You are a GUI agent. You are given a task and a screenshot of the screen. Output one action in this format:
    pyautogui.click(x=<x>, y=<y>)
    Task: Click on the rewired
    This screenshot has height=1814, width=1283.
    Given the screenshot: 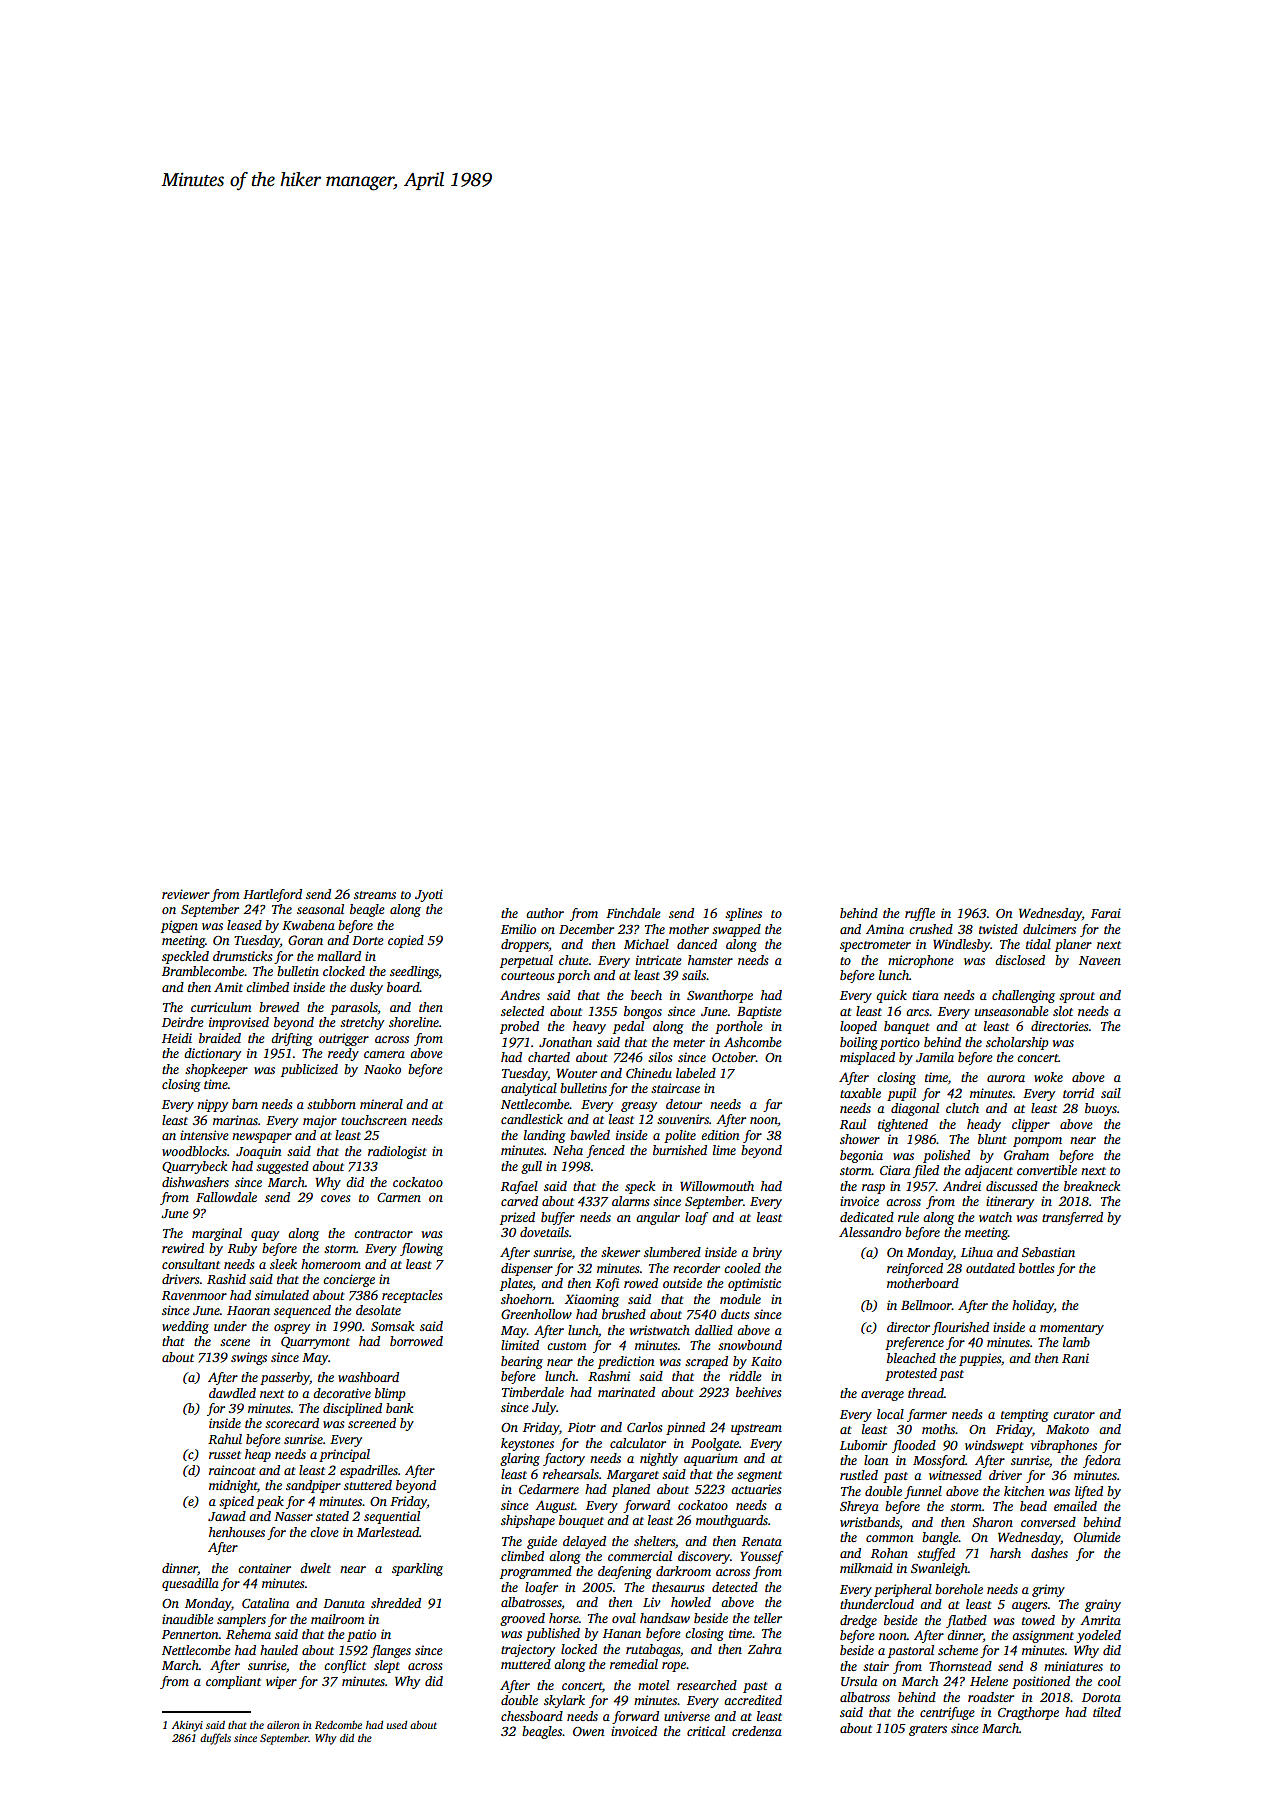 What is the action you would take?
    pyautogui.click(x=183, y=1248)
